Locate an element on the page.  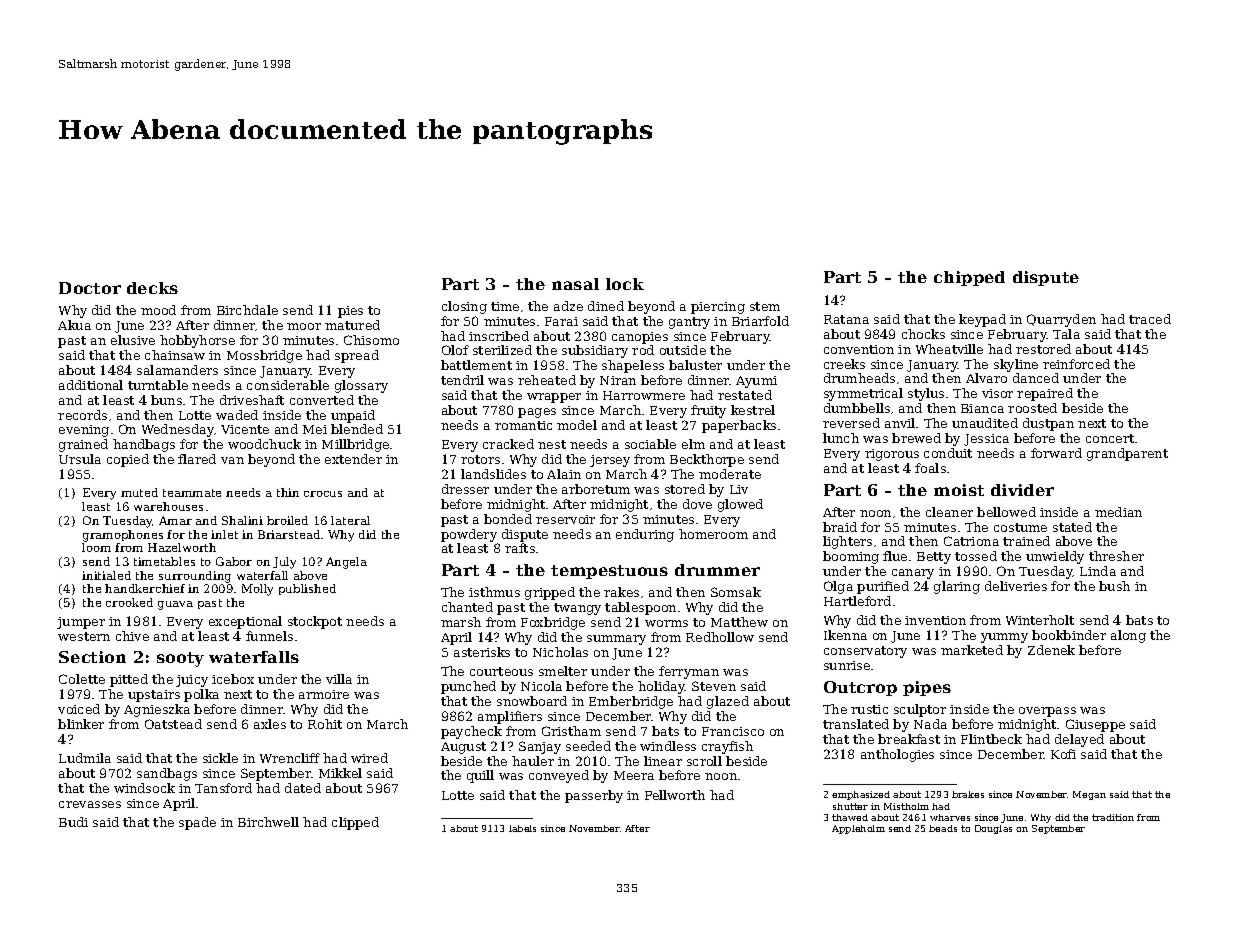
chipped is located at coordinates (969, 278).
